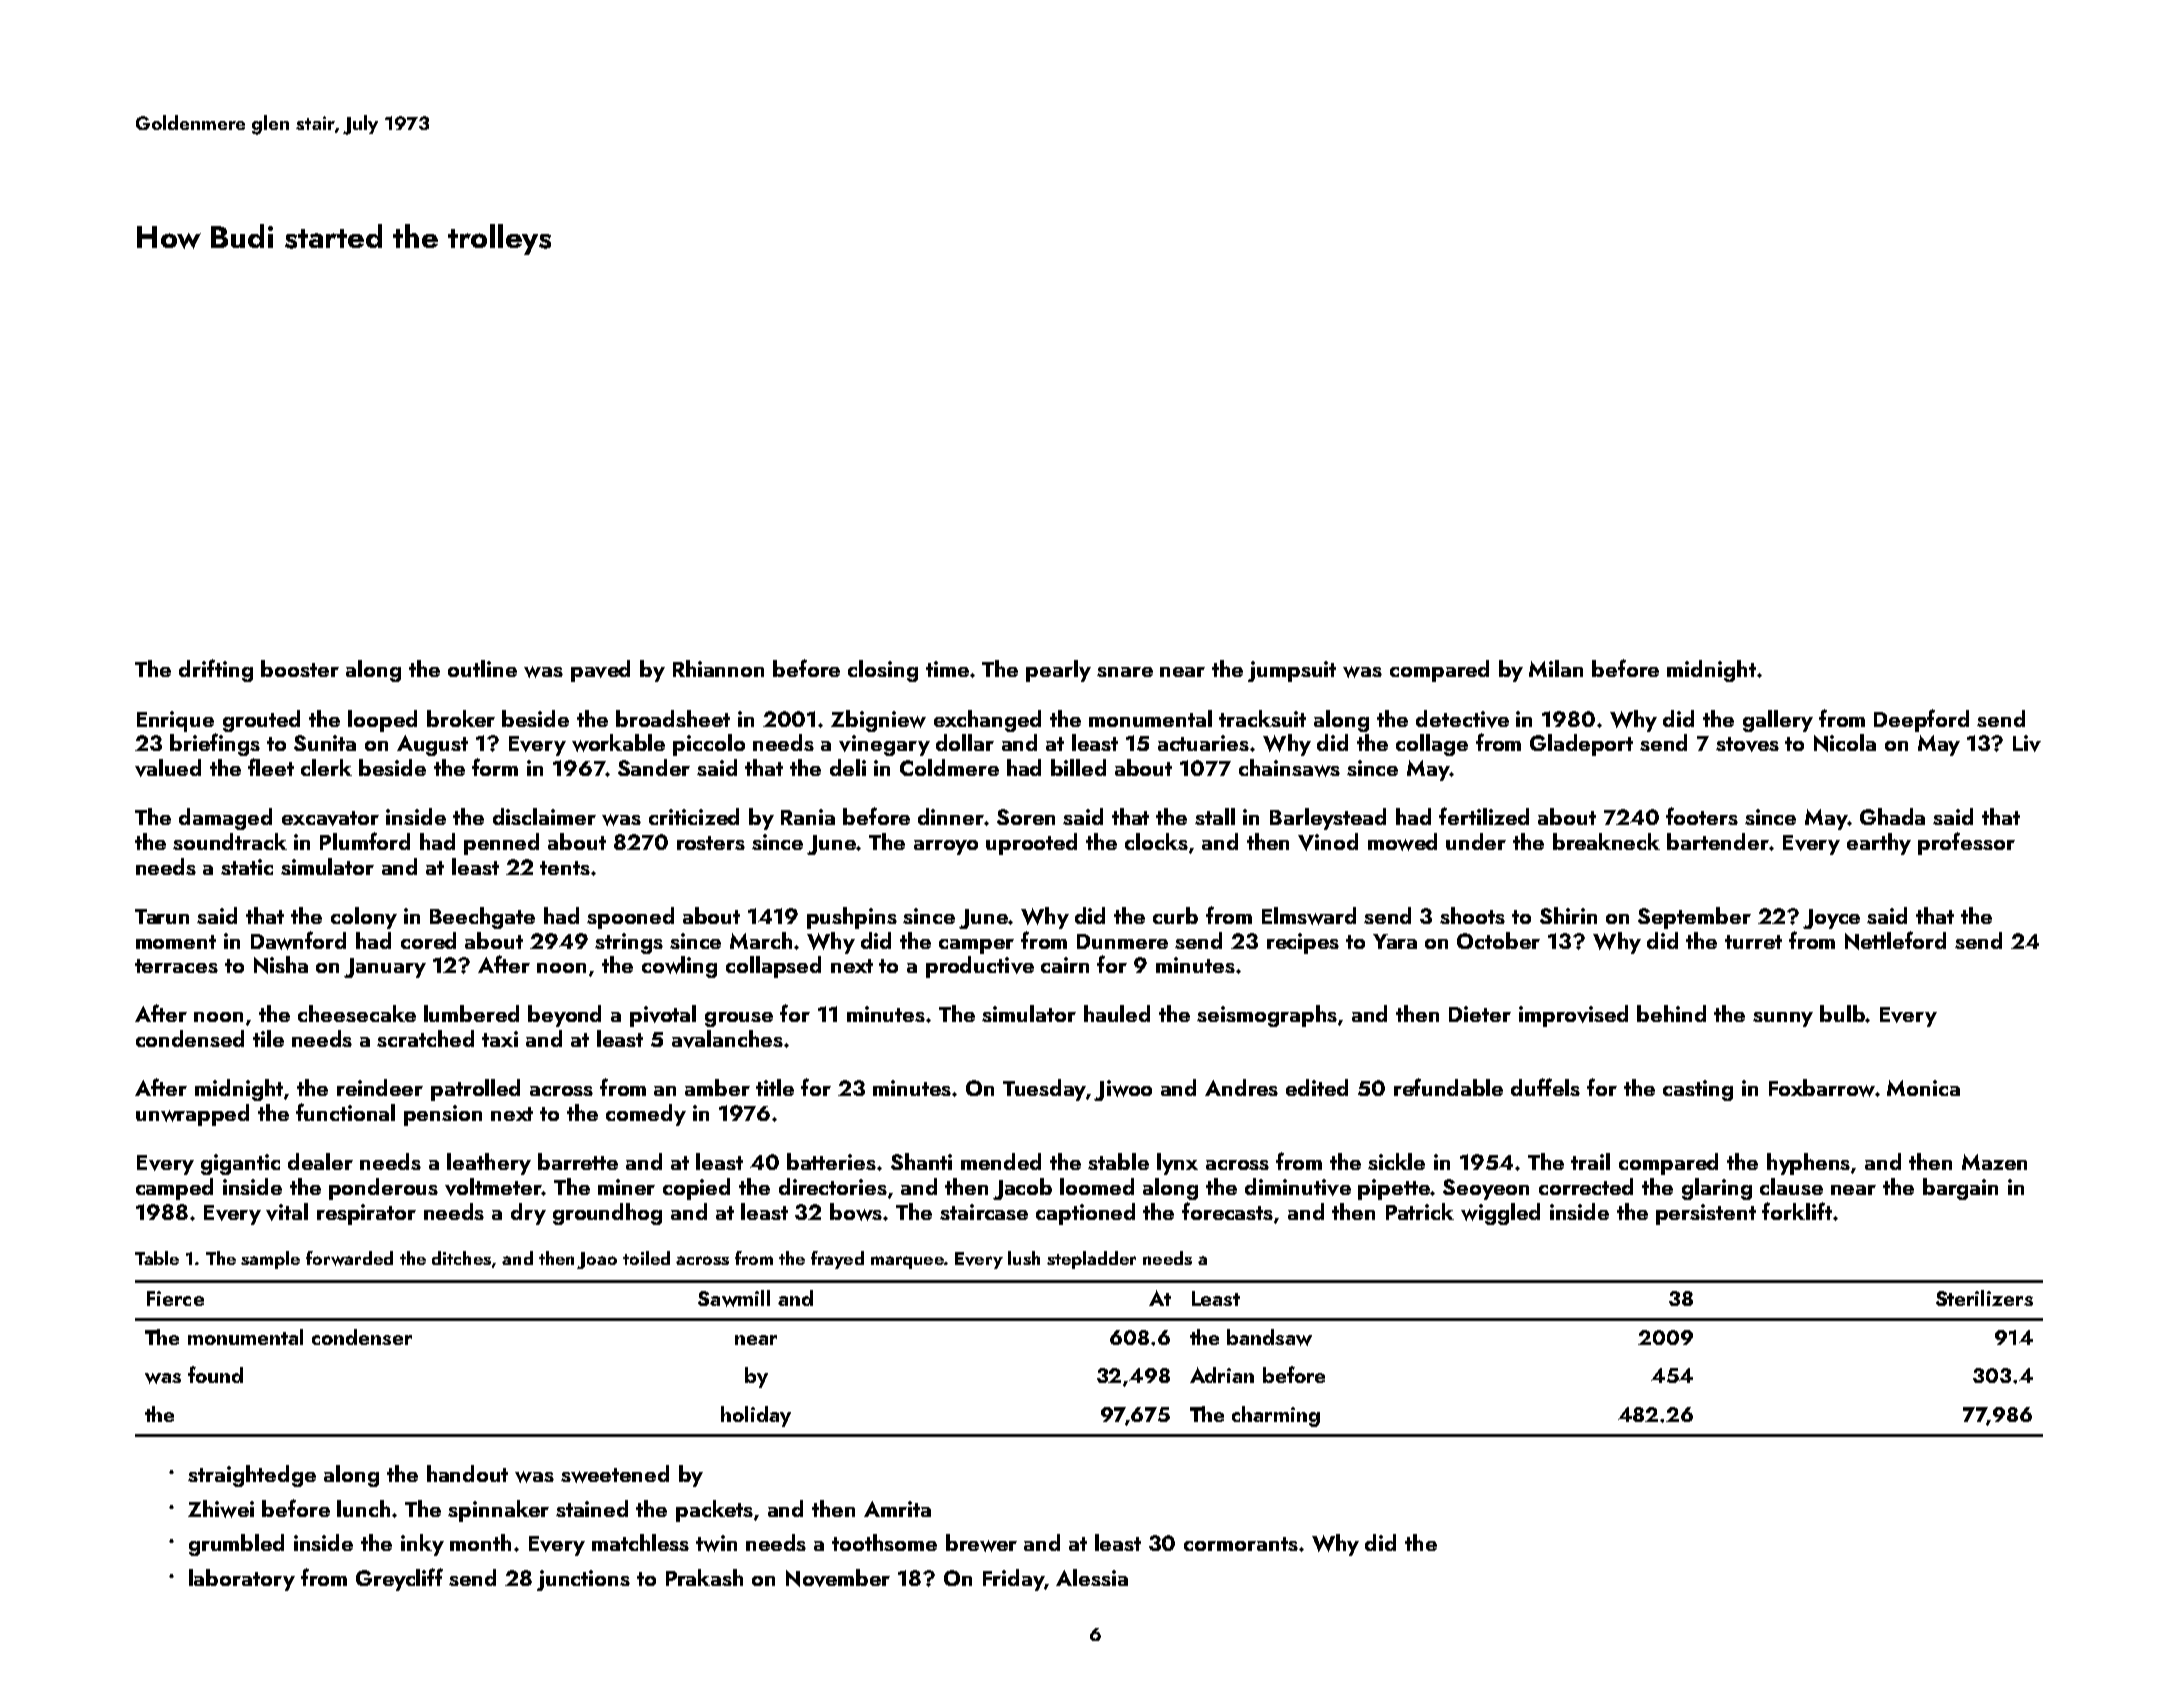 The image size is (2178, 1683). I want to click on ditches, so click(461, 1258).
